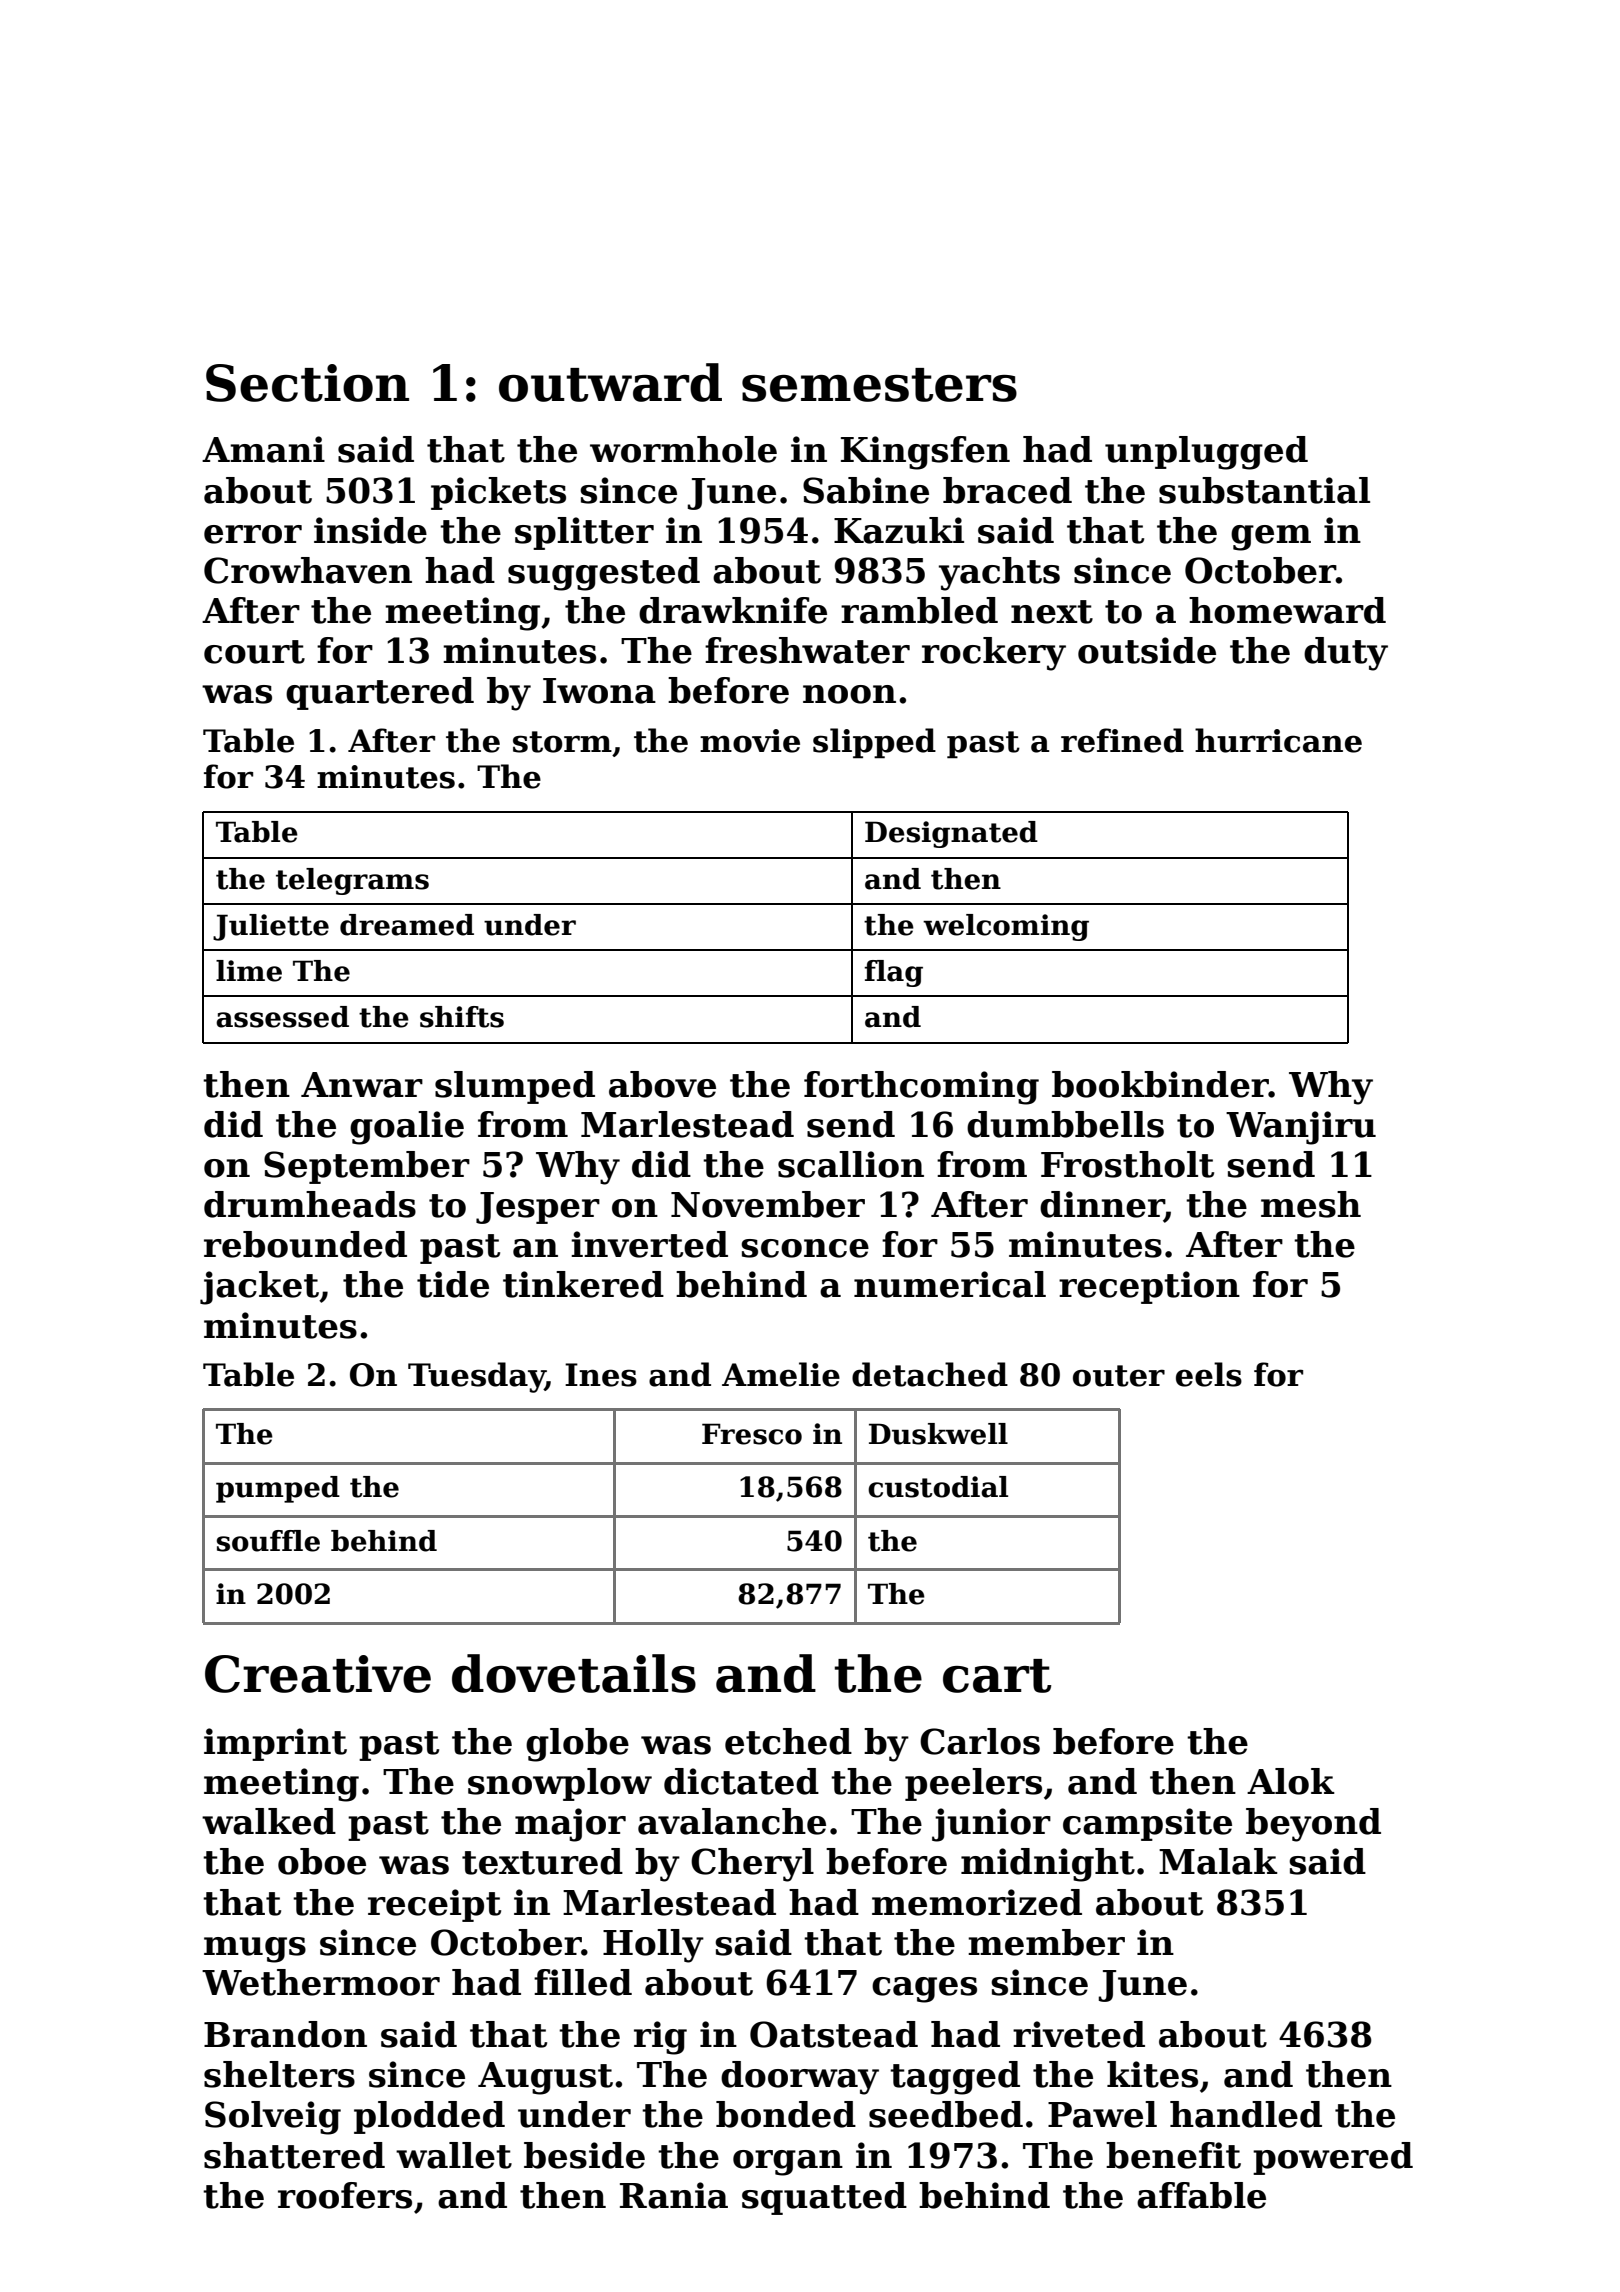 This screenshot has height=2292, width=1620. Describe the element at coordinates (1206, 453) in the screenshot. I see `unplugged` at that location.
